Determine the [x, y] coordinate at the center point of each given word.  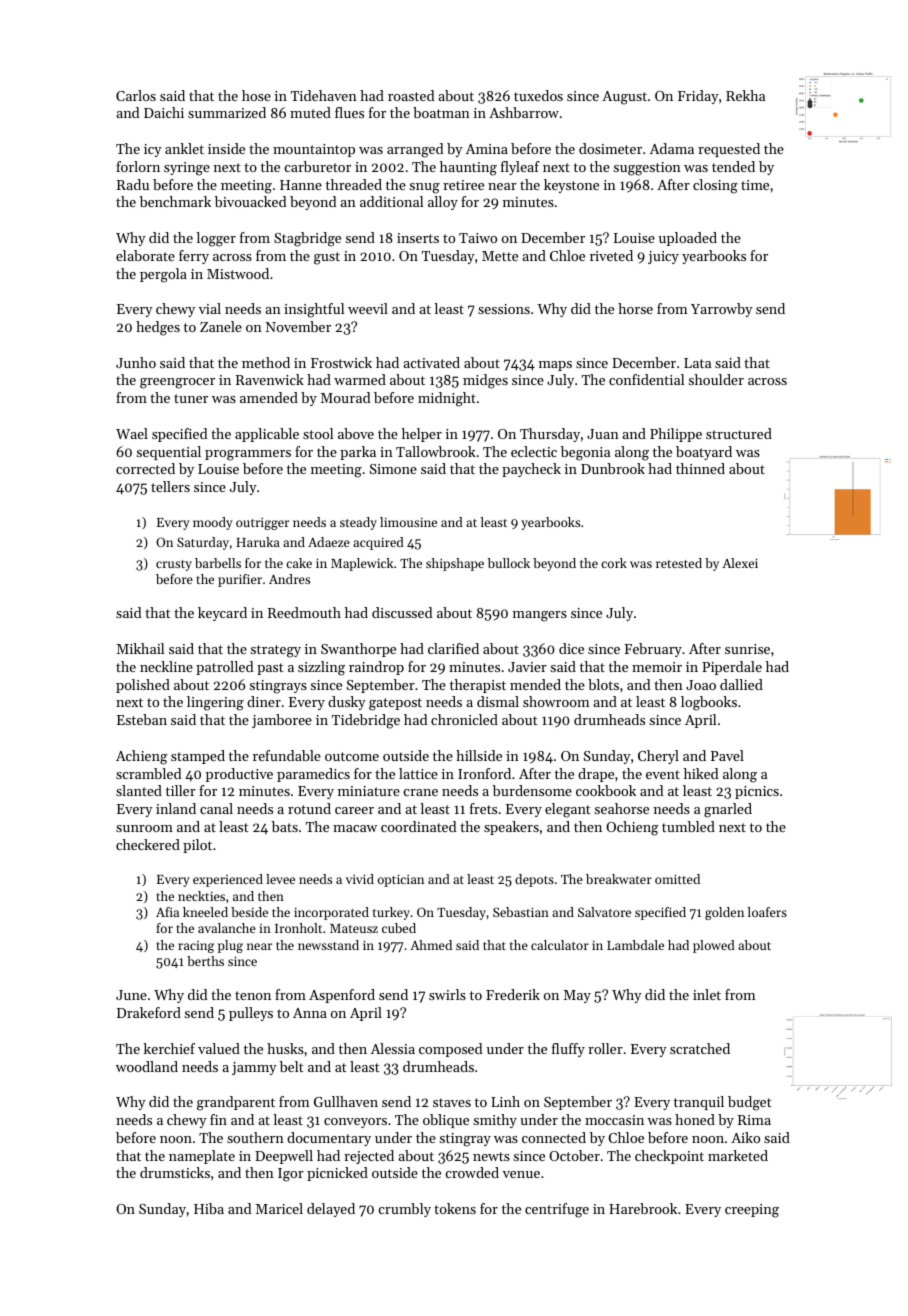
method [266, 362]
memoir [657, 667]
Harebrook [643, 1208]
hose [256, 95]
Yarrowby [722, 310]
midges [485, 381]
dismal [498, 701]
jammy [254, 1068]
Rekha [745, 95]
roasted [411, 95]
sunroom [144, 828]
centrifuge [557, 1210]
